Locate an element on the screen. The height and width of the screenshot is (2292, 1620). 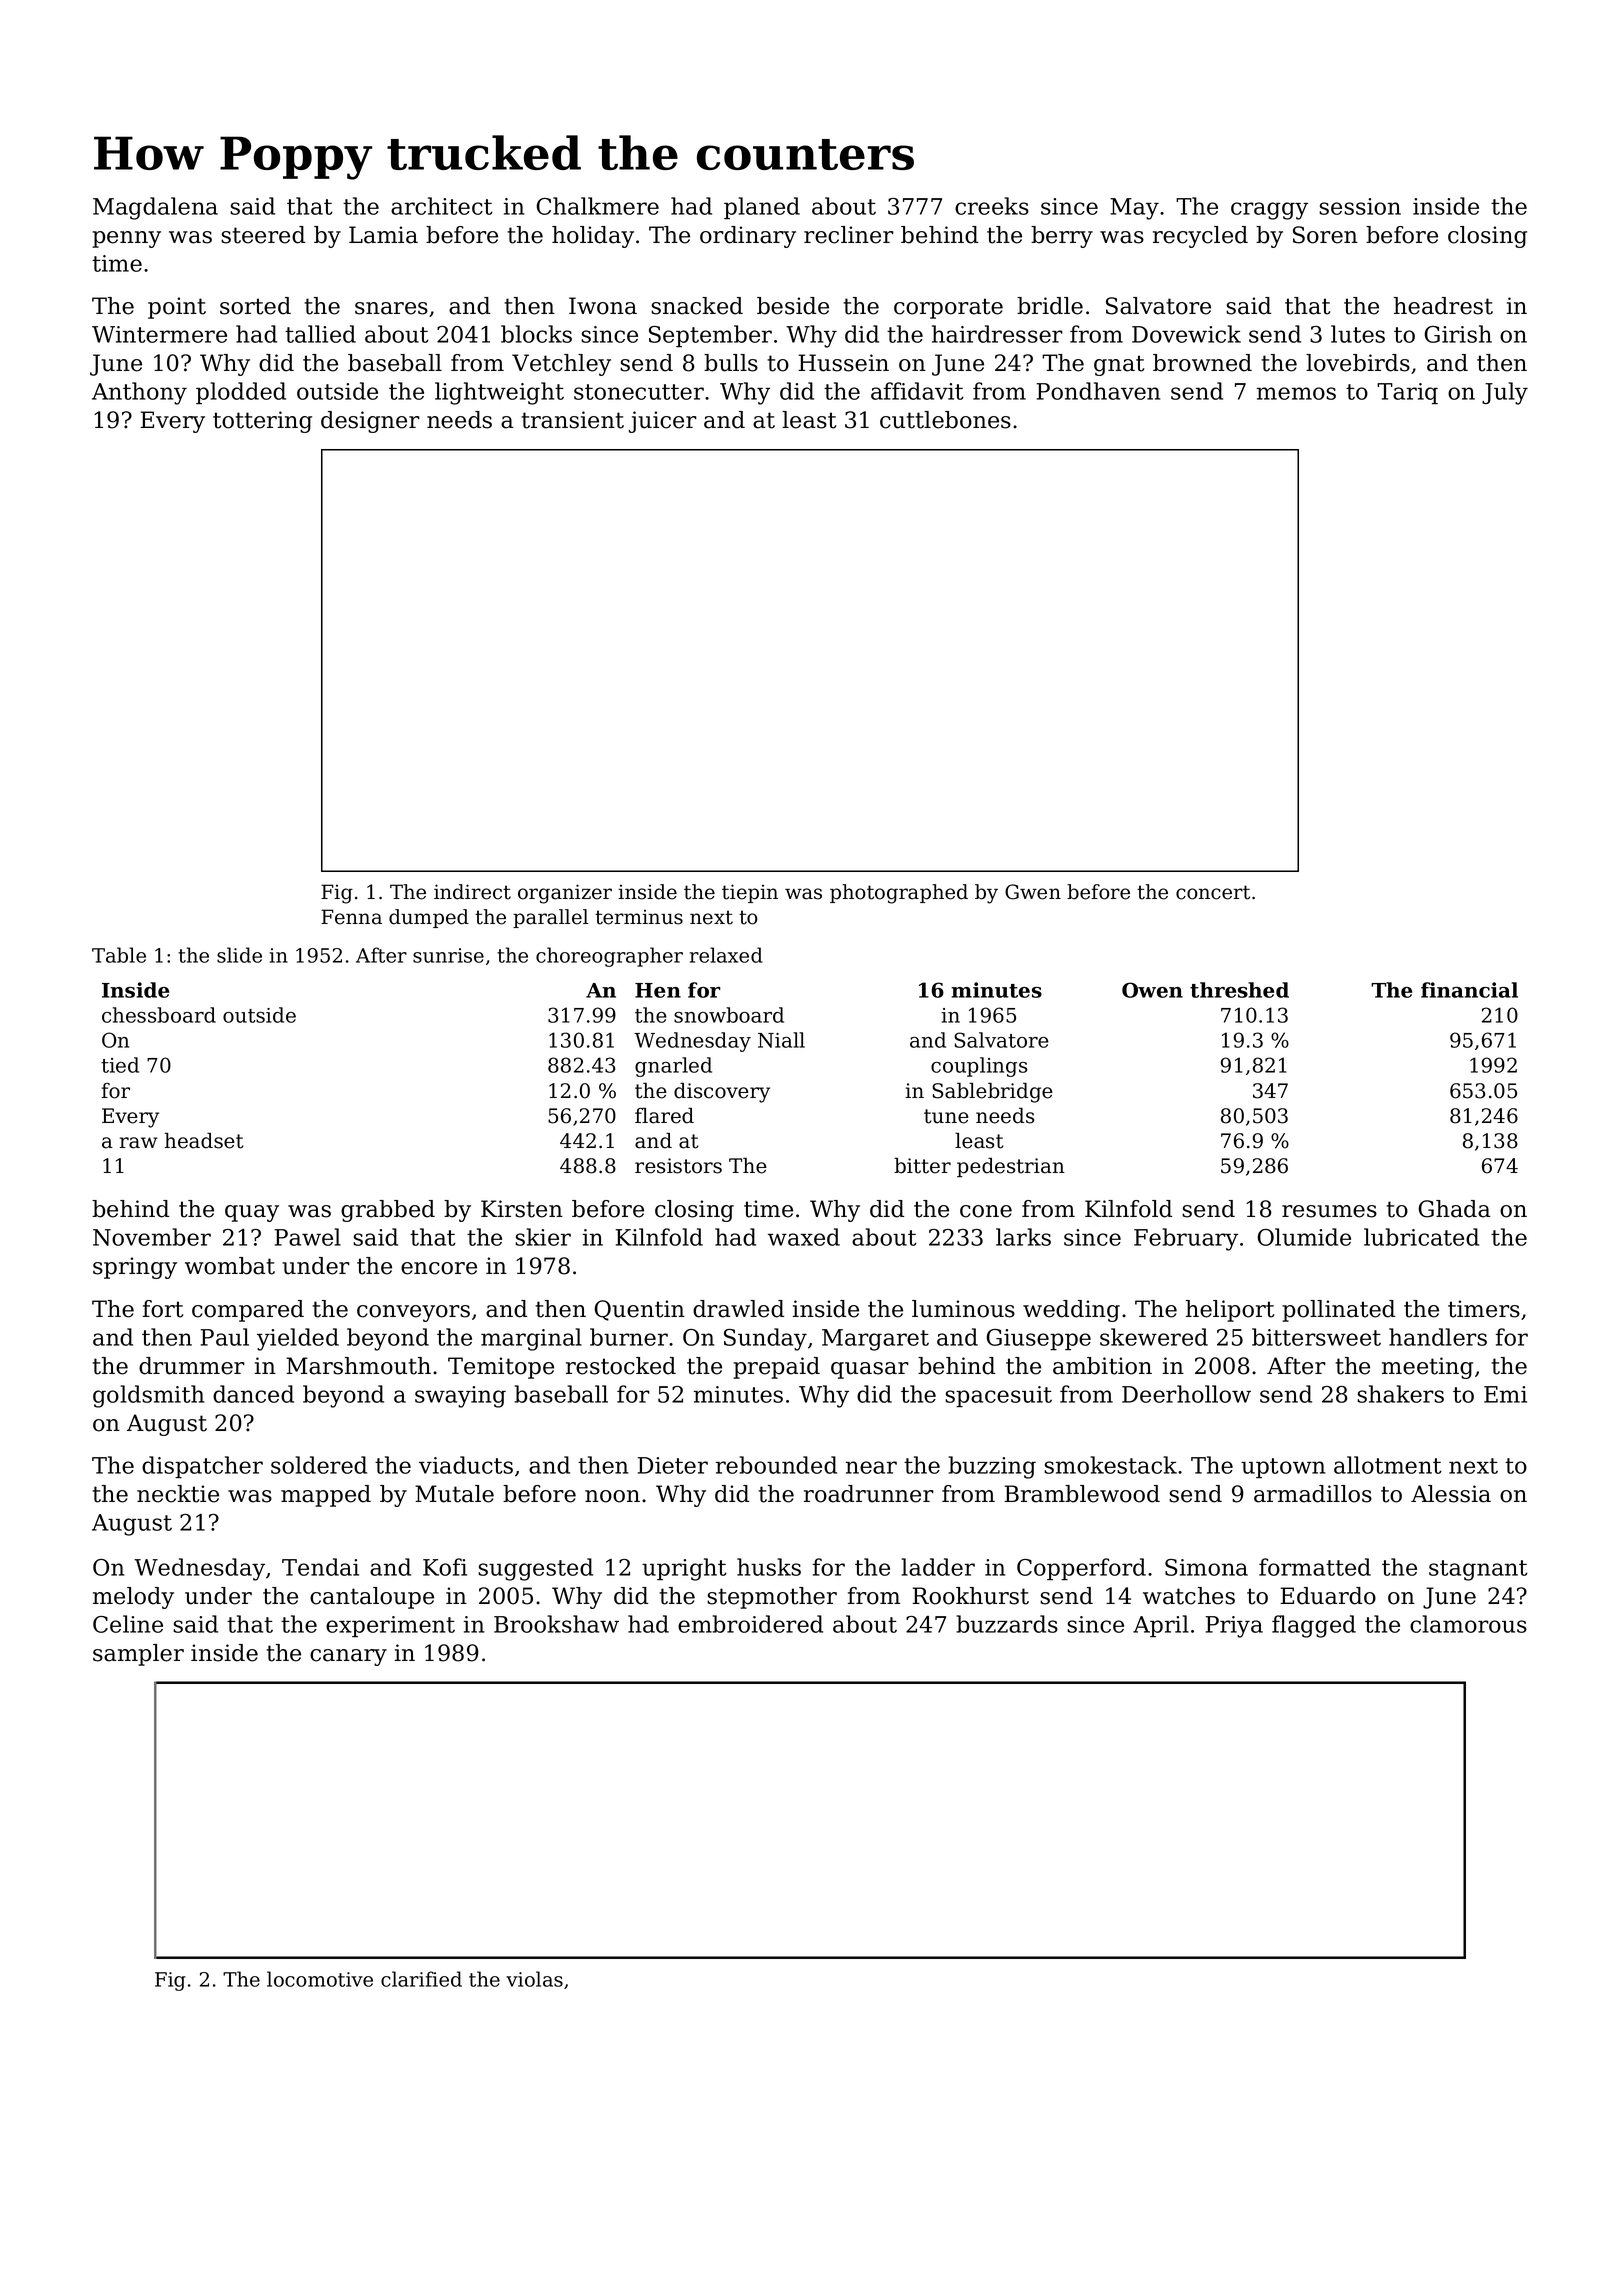
threshed is located at coordinates (1239, 990).
